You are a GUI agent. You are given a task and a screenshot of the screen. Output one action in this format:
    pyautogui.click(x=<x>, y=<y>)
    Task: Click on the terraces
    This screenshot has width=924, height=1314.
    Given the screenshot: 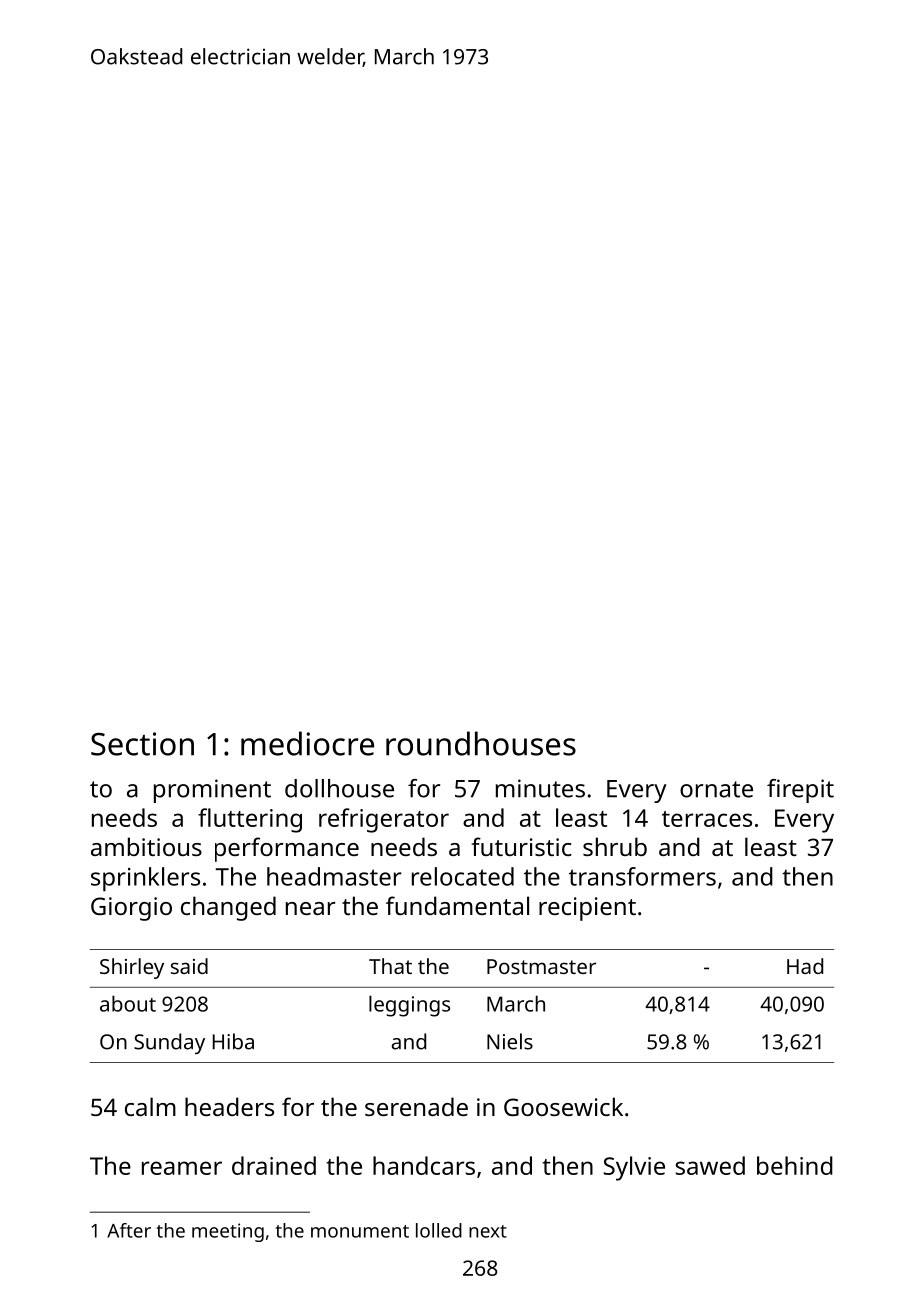 What is the action you would take?
    pyautogui.click(x=707, y=819)
